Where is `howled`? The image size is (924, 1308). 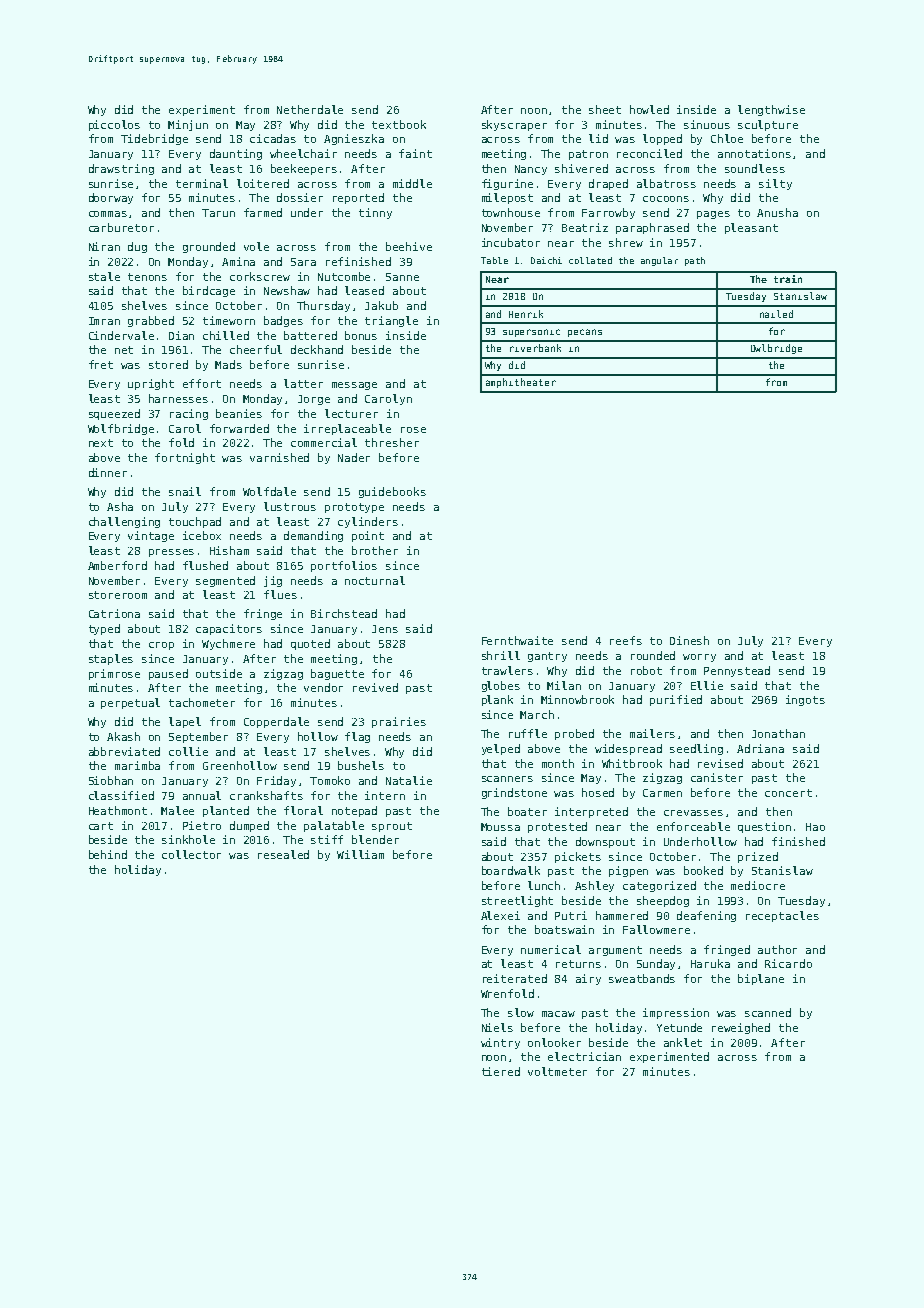
howled is located at coordinates (649, 109).
